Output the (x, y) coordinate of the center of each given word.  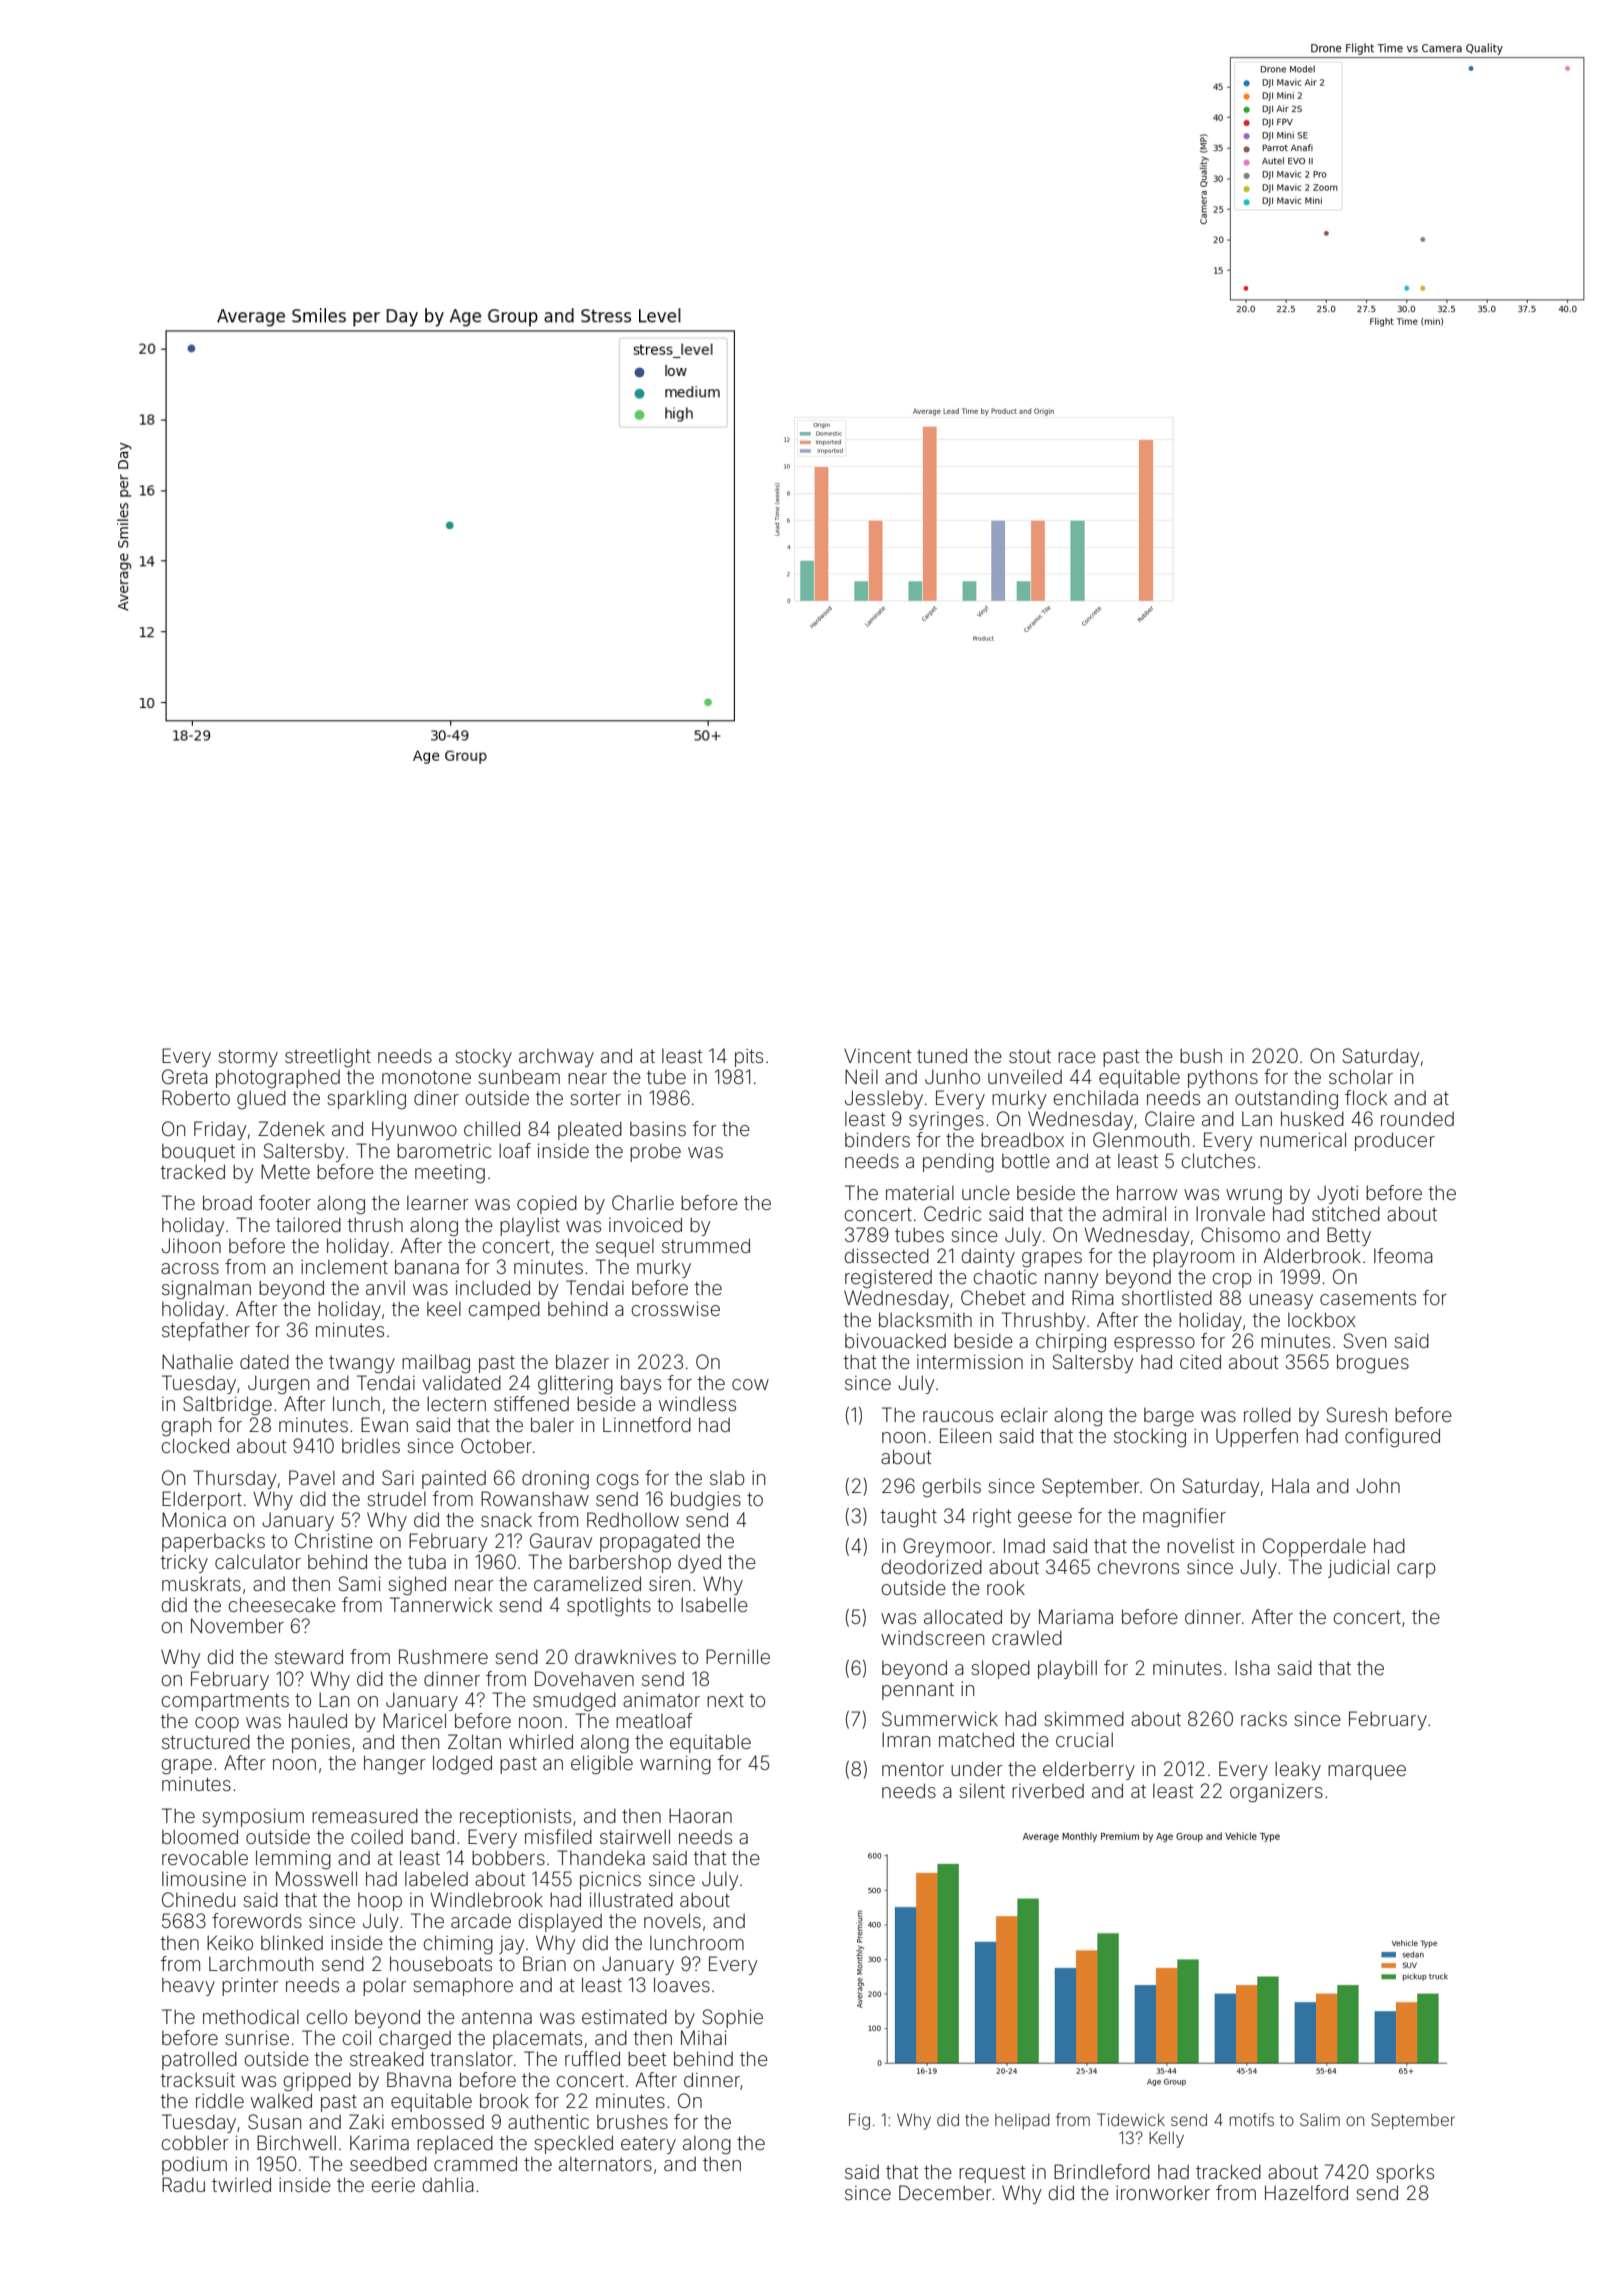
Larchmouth (261, 1963)
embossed (438, 2122)
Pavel (312, 1477)
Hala (1290, 1485)
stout (1030, 1056)
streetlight (328, 1058)
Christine (334, 1540)
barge (1169, 1417)
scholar (1361, 1076)
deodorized (931, 1567)
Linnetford (647, 1424)
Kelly (1166, 2139)
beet (647, 2059)
